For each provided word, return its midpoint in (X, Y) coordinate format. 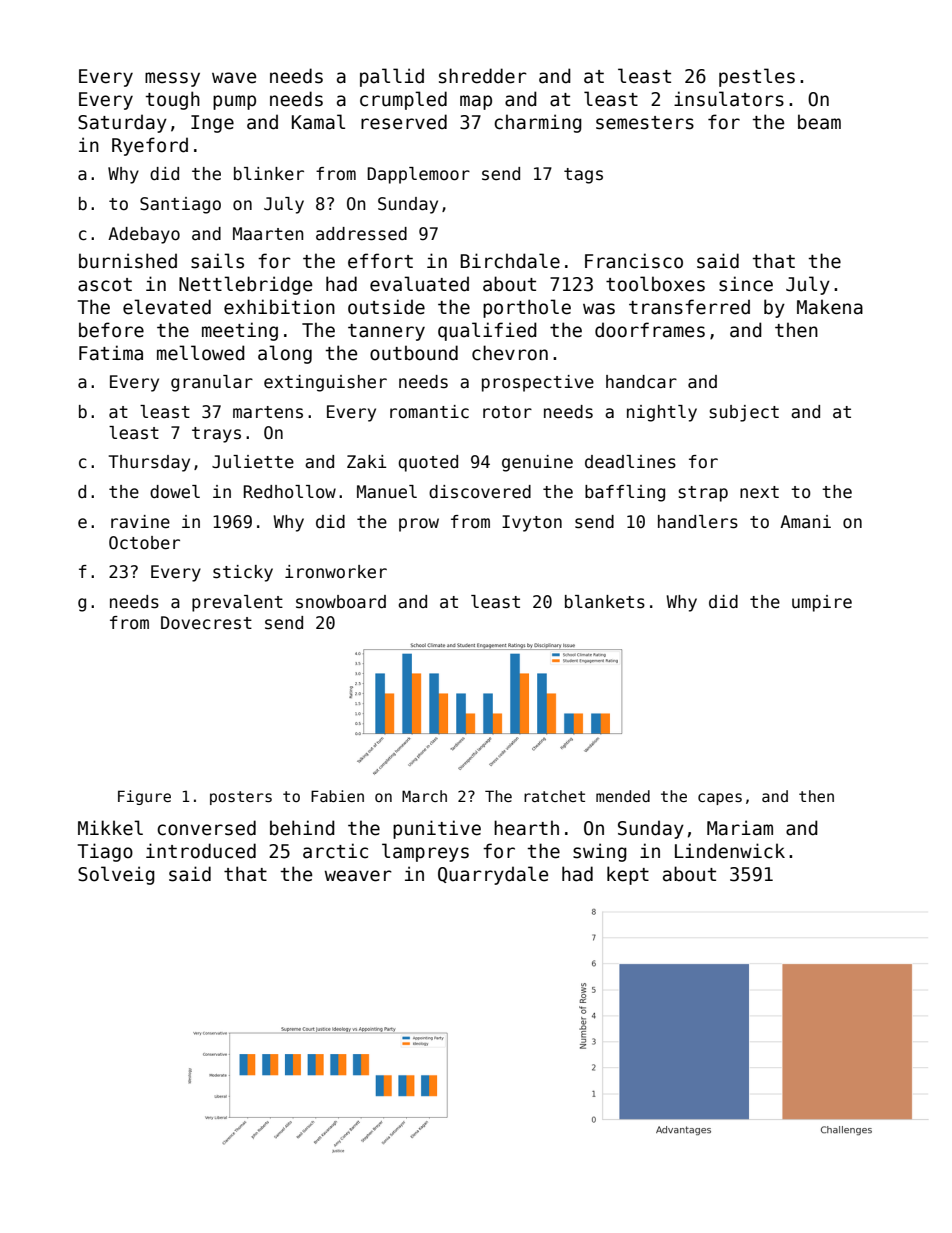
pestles (757, 77)
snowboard (341, 602)
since (746, 284)
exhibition (279, 307)
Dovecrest (206, 623)
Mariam (740, 828)
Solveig (116, 875)
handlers (698, 522)
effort (380, 261)
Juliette (253, 462)
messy (172, 79)
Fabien (337, 796)
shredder (483, 76)
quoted (428, 463)
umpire (822, 603)
